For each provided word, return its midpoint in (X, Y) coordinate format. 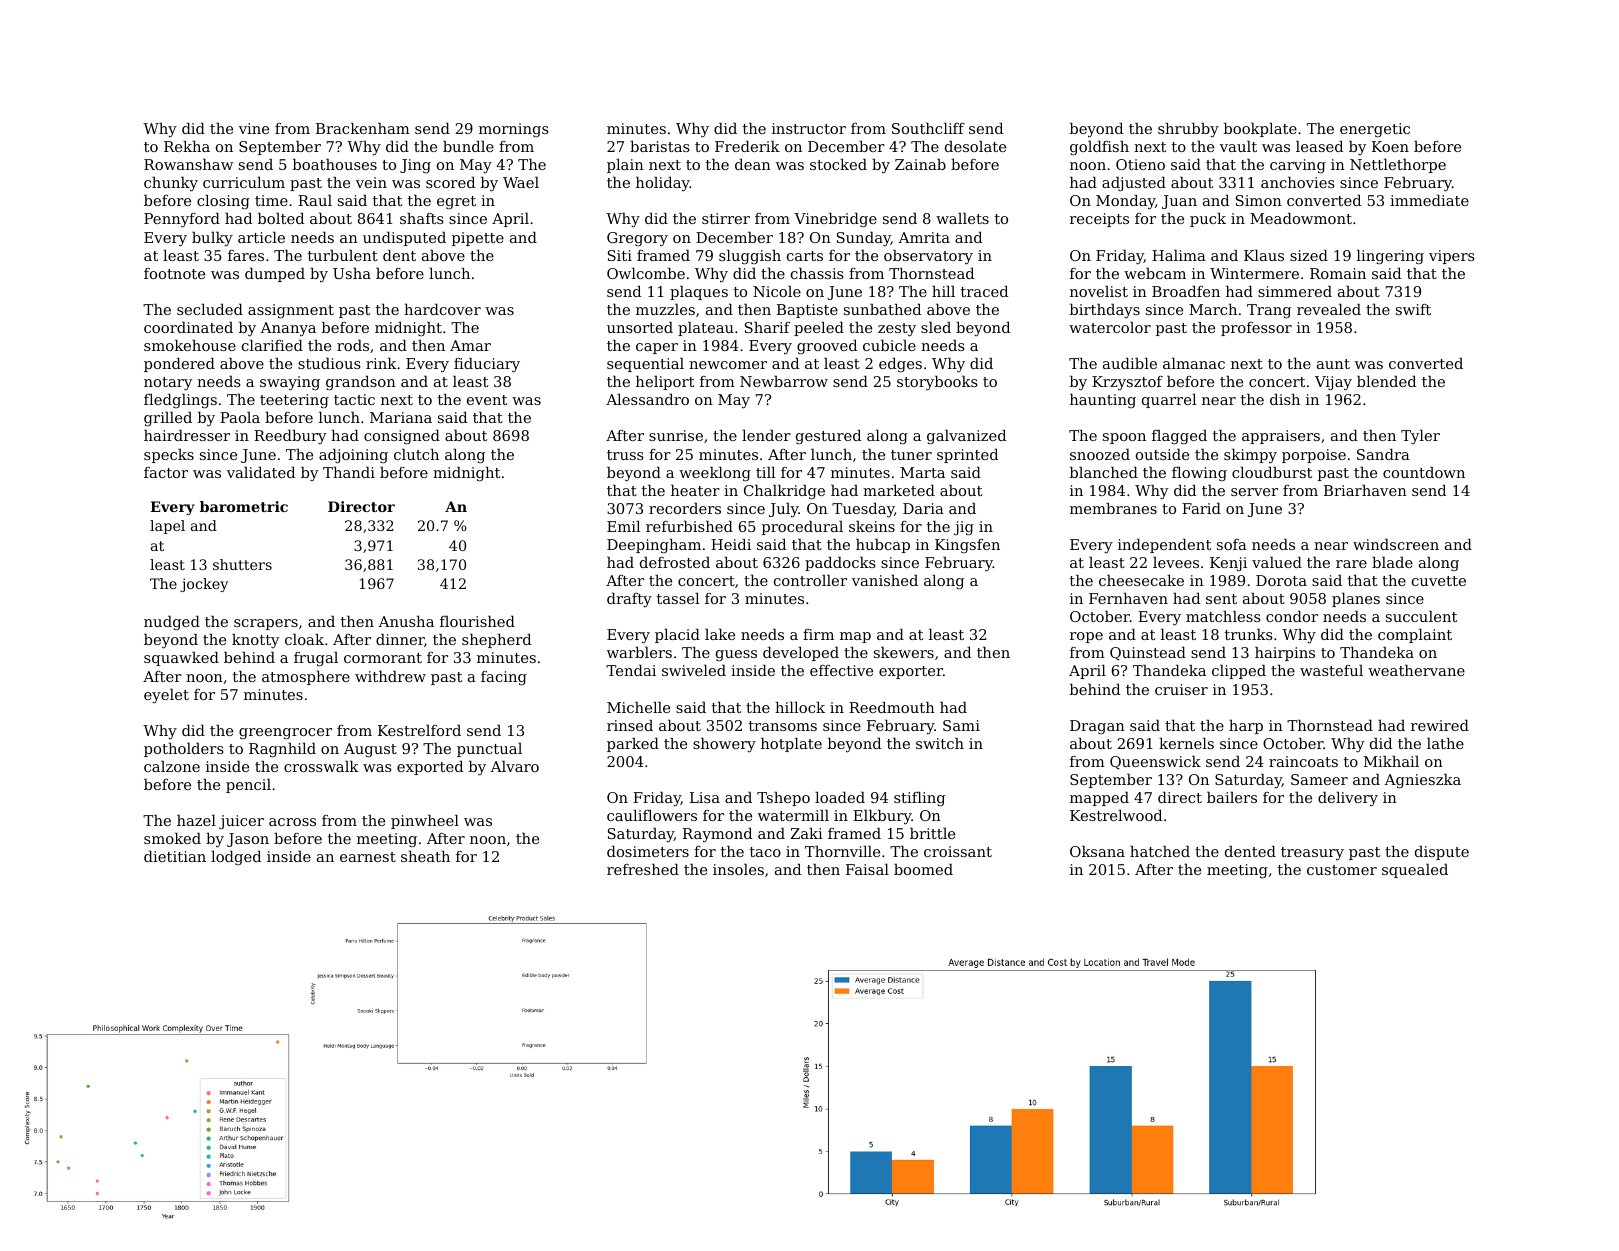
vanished (885, 580)
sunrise (676, 435)
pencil (248, 785)
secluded (210, 309)
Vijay (1333, 383)
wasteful (1331, 670)
